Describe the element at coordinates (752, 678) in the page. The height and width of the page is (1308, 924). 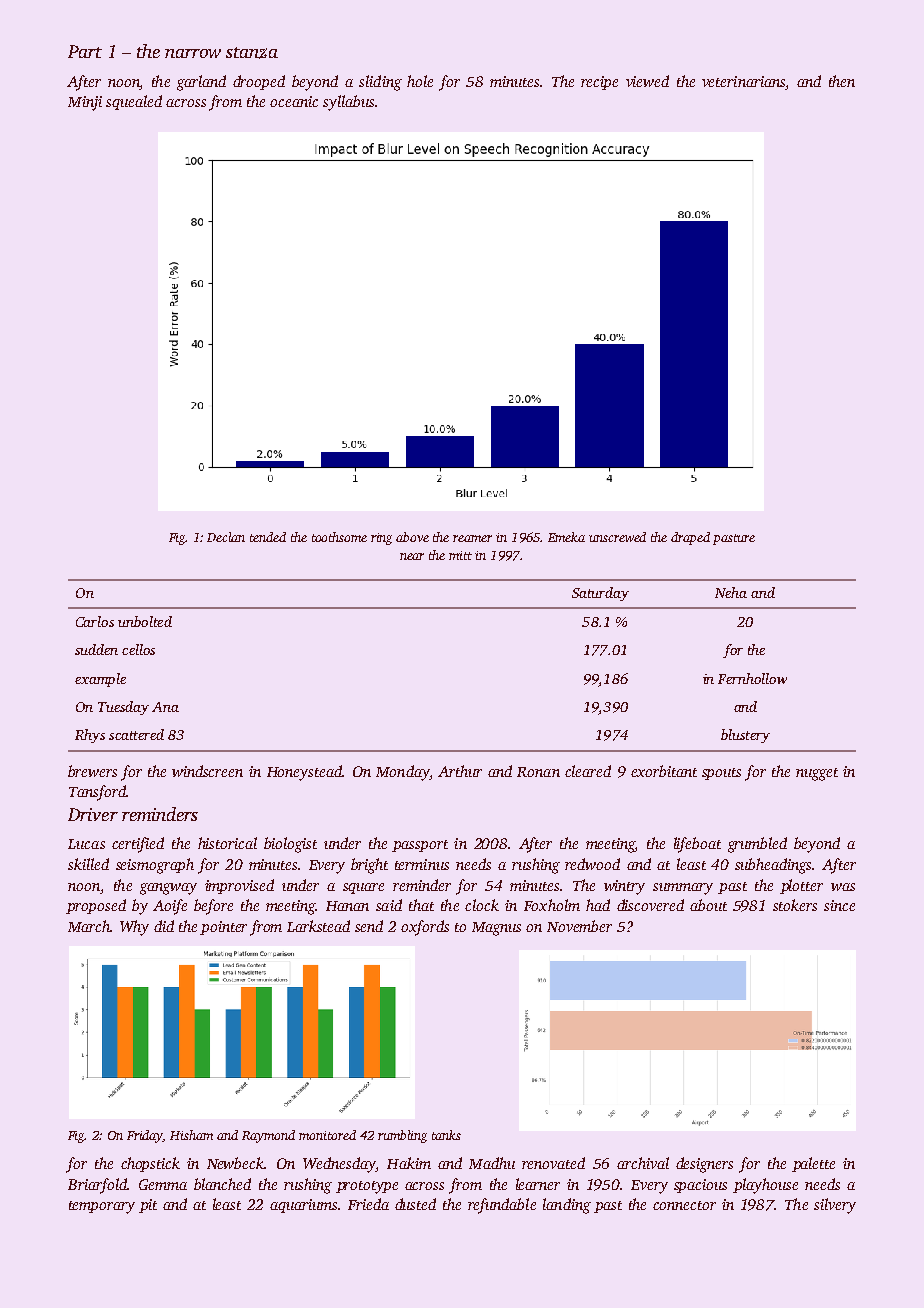
I see `Fernhollow` at that location.
